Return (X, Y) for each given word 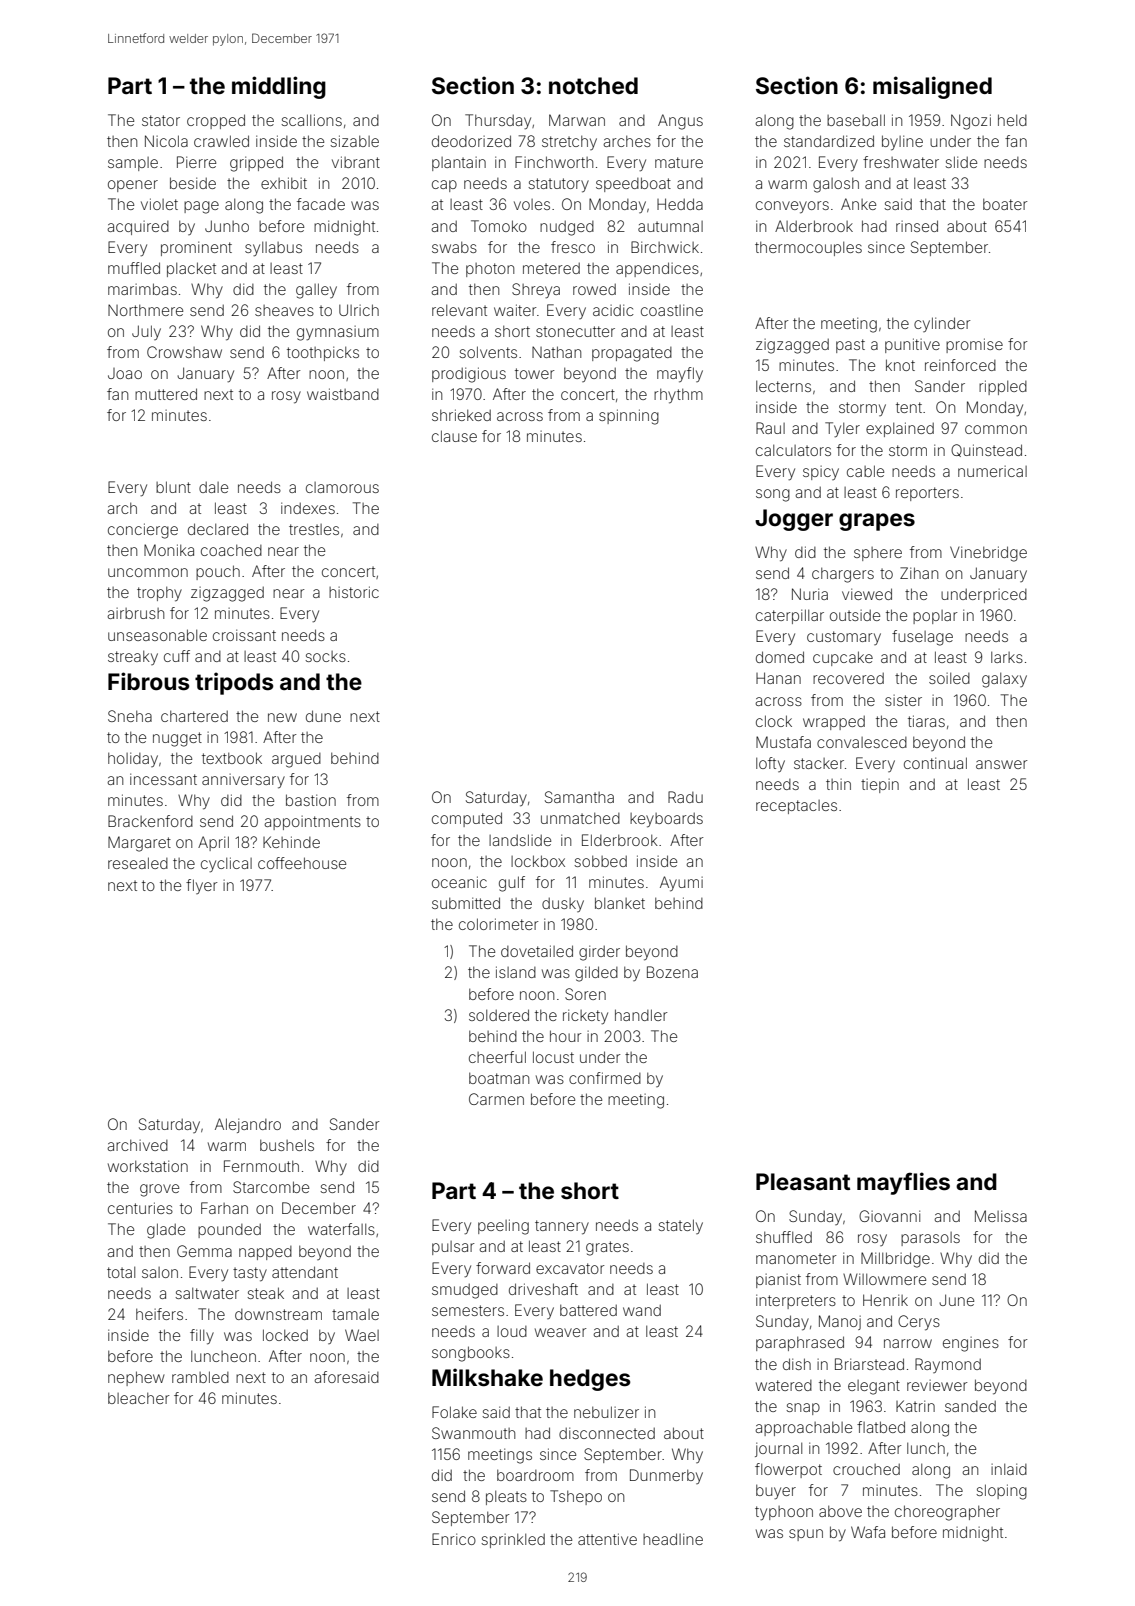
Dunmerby (666, 1476)
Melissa (1001, 1216)
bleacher (139, 1398)
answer (1002, 764)
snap (803, 1409)
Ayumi (681, 884)
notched (593, 86)
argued (296, 760)
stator (161, 120)
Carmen (496, 1099)
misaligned (932, 87)
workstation (148, 1166)
